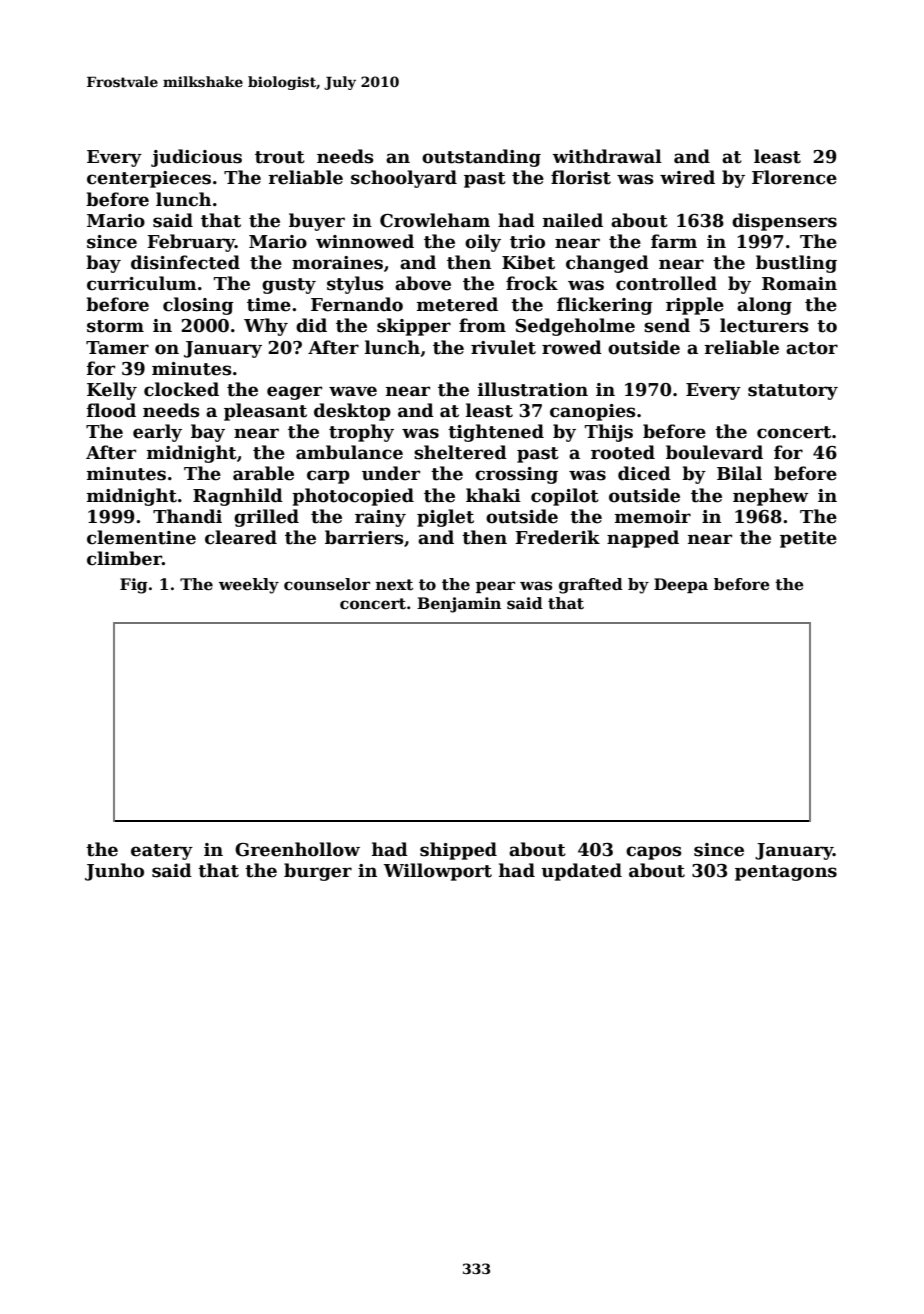  Describe the element at coordinates (196, 158) in the screenshot. I see `judicious` at that location.
